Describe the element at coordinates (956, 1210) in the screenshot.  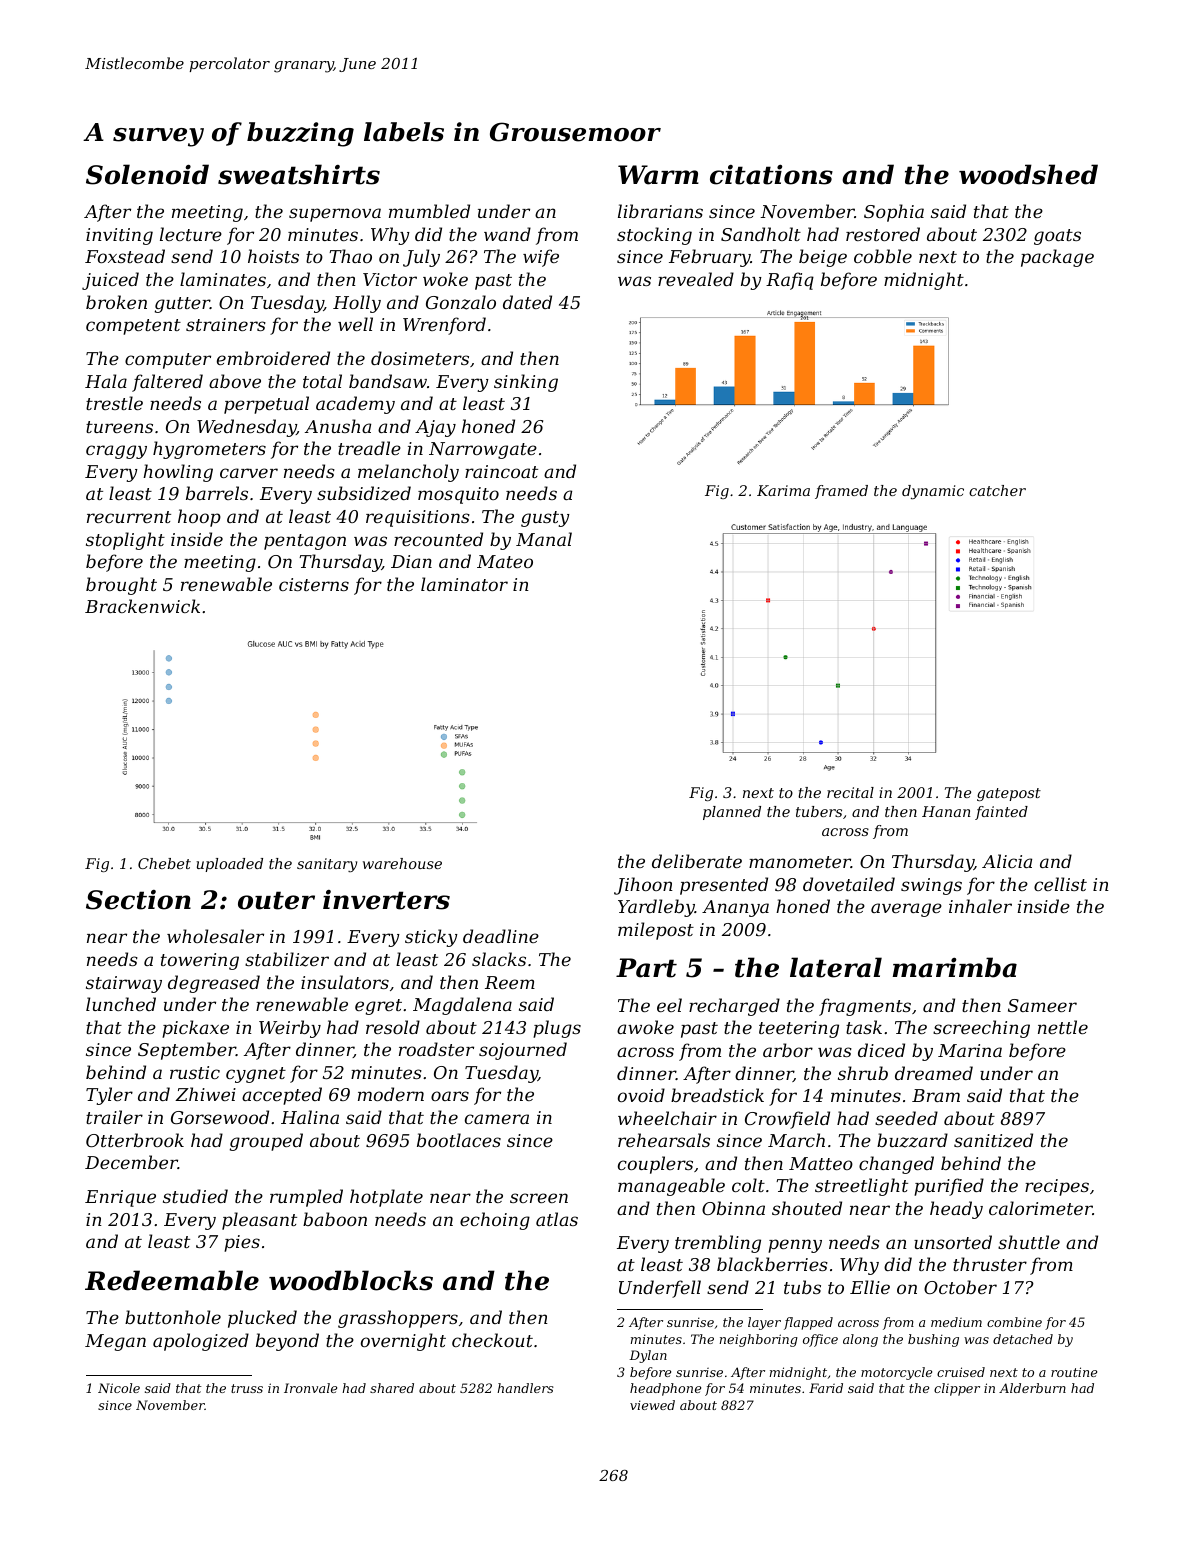
I see `heady` at that location.
